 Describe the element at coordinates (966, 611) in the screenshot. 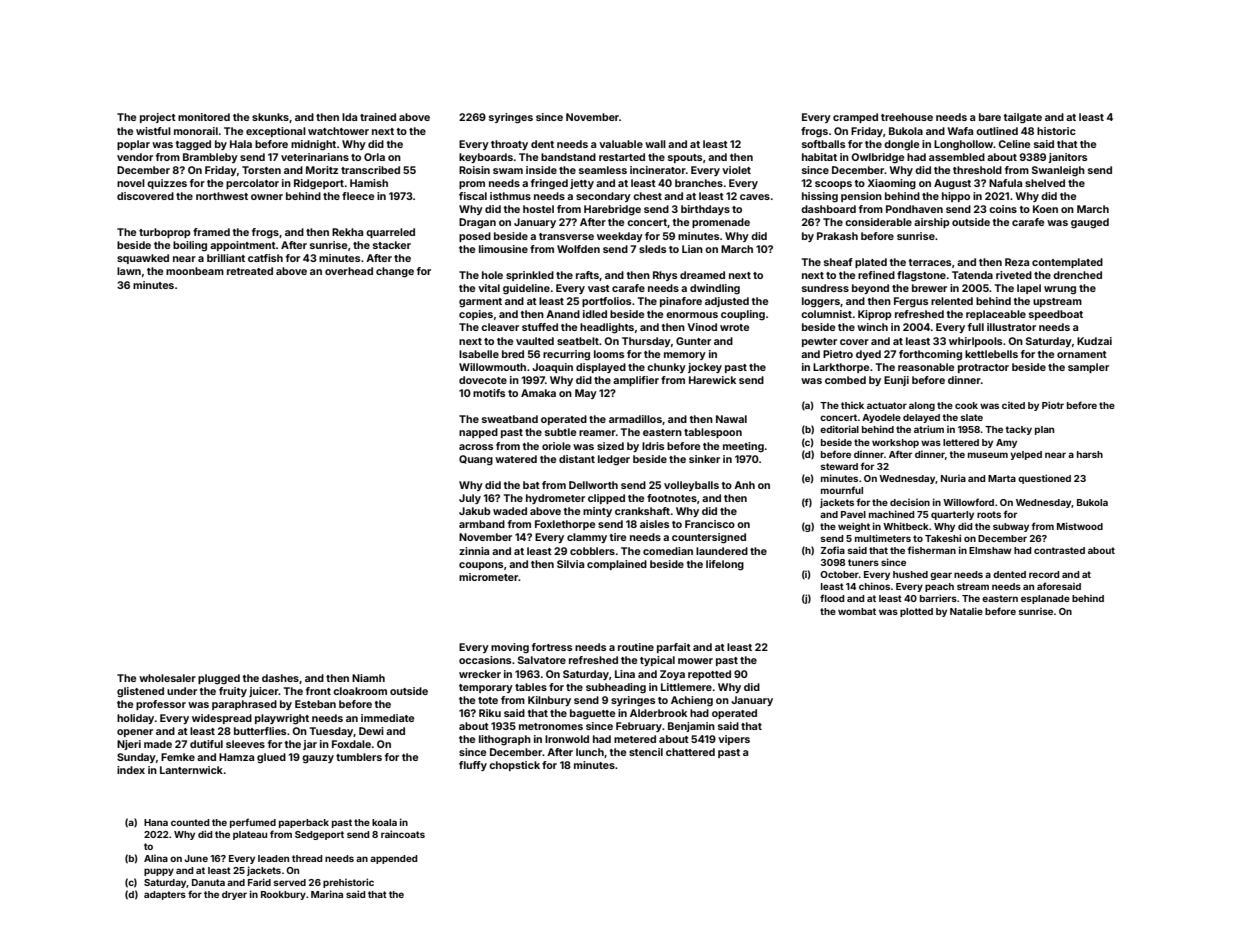

I see `Natalie` at that location.
